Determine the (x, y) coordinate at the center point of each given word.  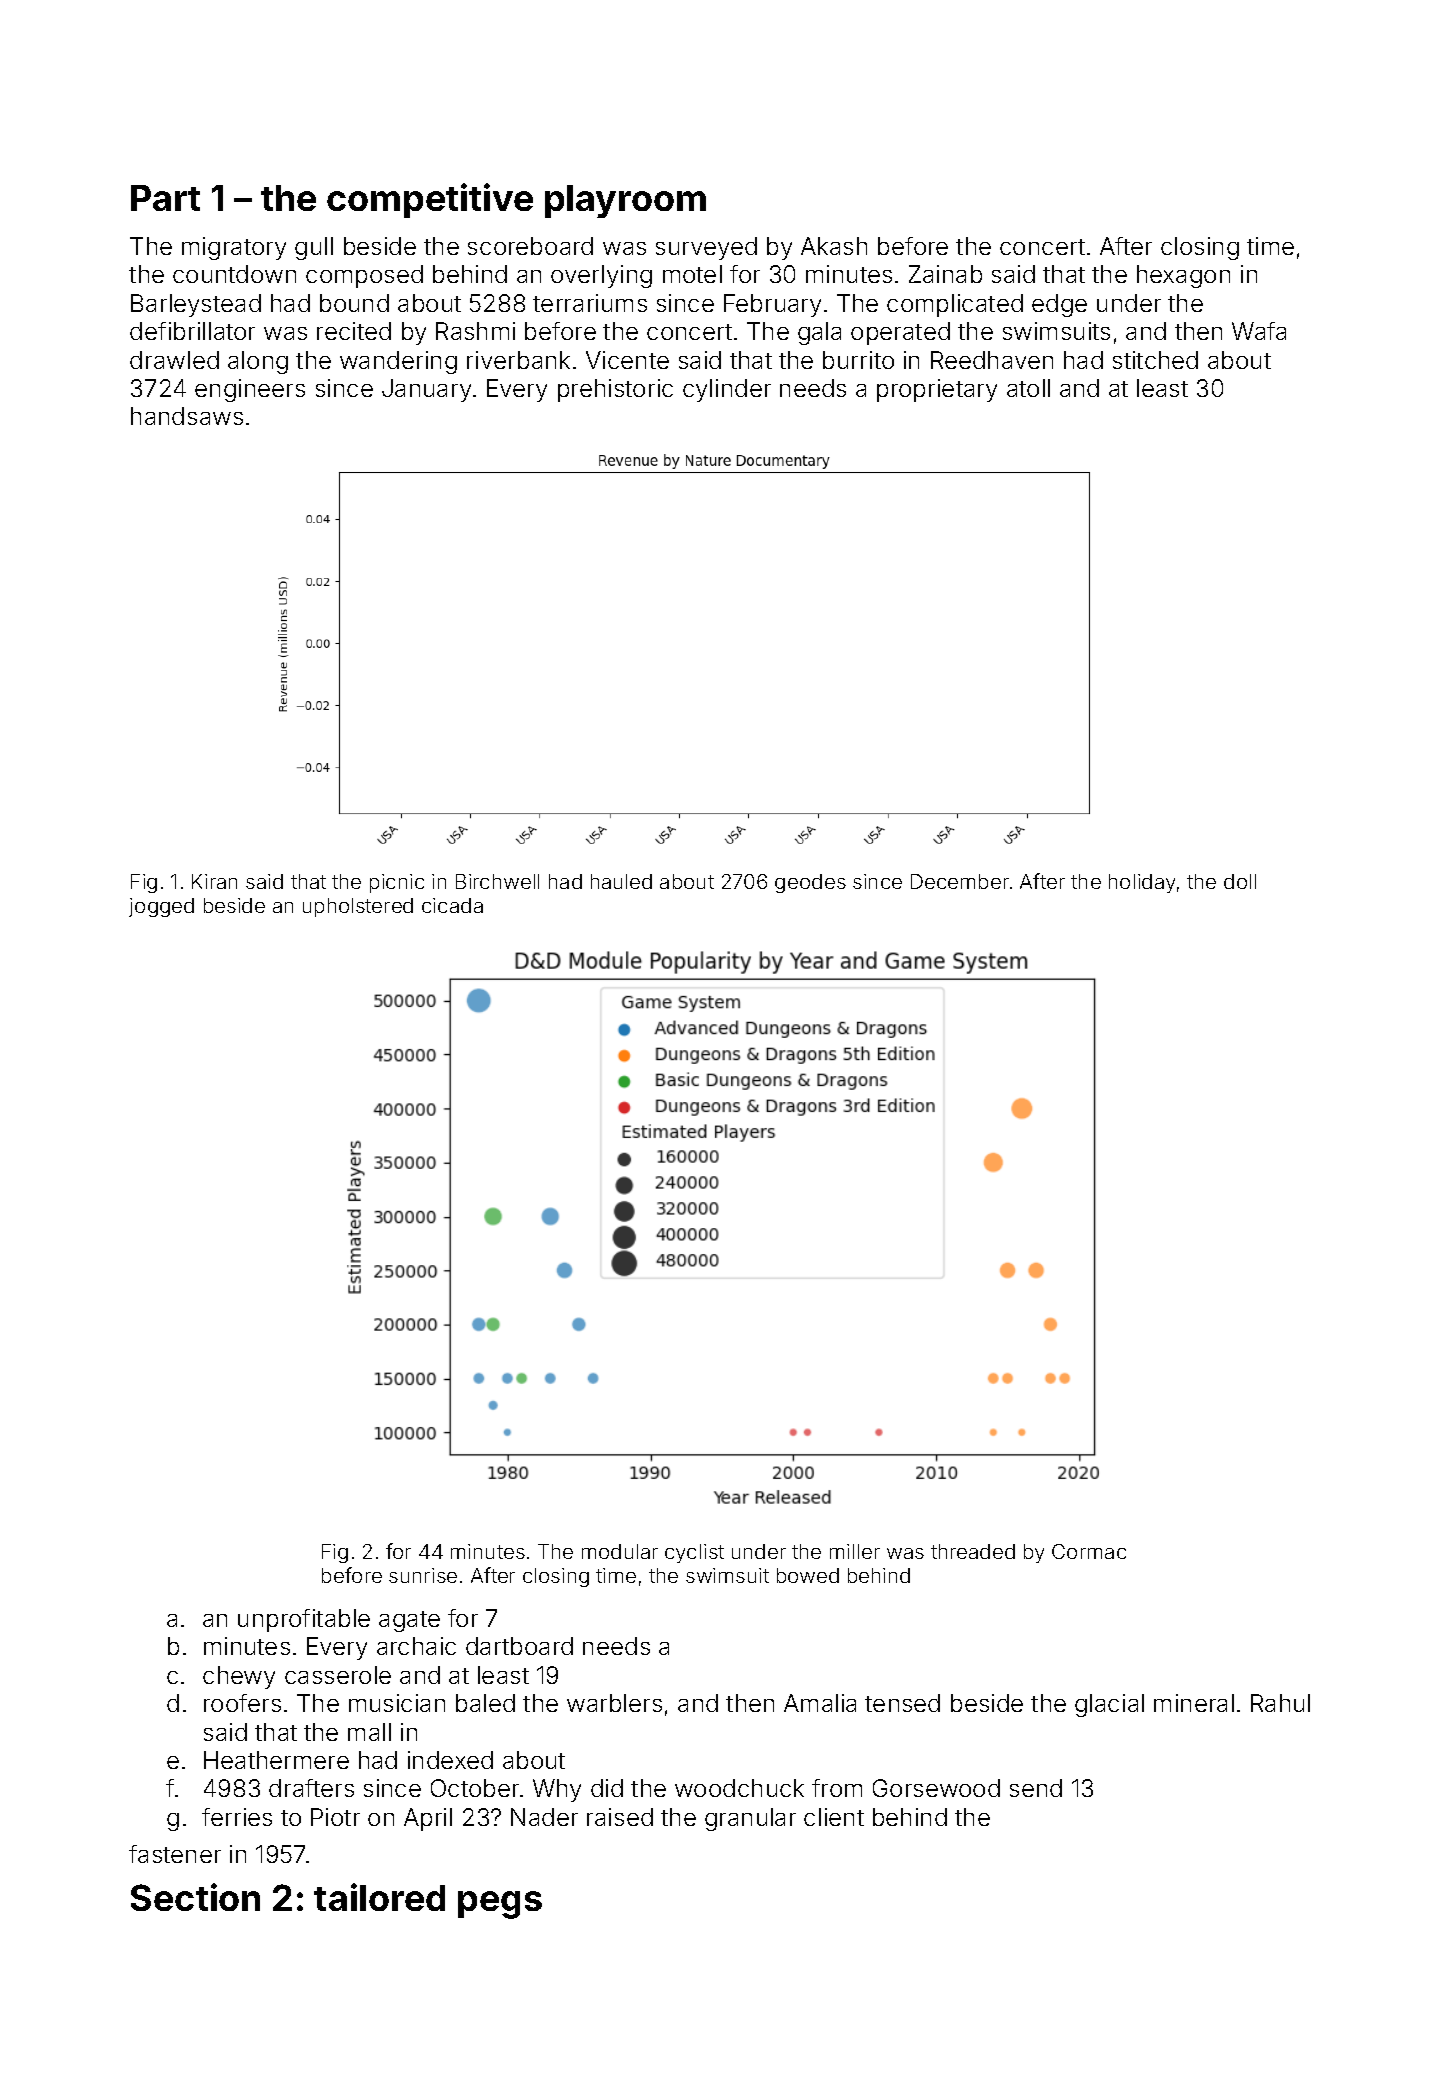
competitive (430, 200)
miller (855, 1551)
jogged (161, 907)
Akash (834, 246)
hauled (621, 881)
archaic (416, 1646)
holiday (1142, 883)
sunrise (423, 1575)
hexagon (1183, 276)
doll (1240, 881)
